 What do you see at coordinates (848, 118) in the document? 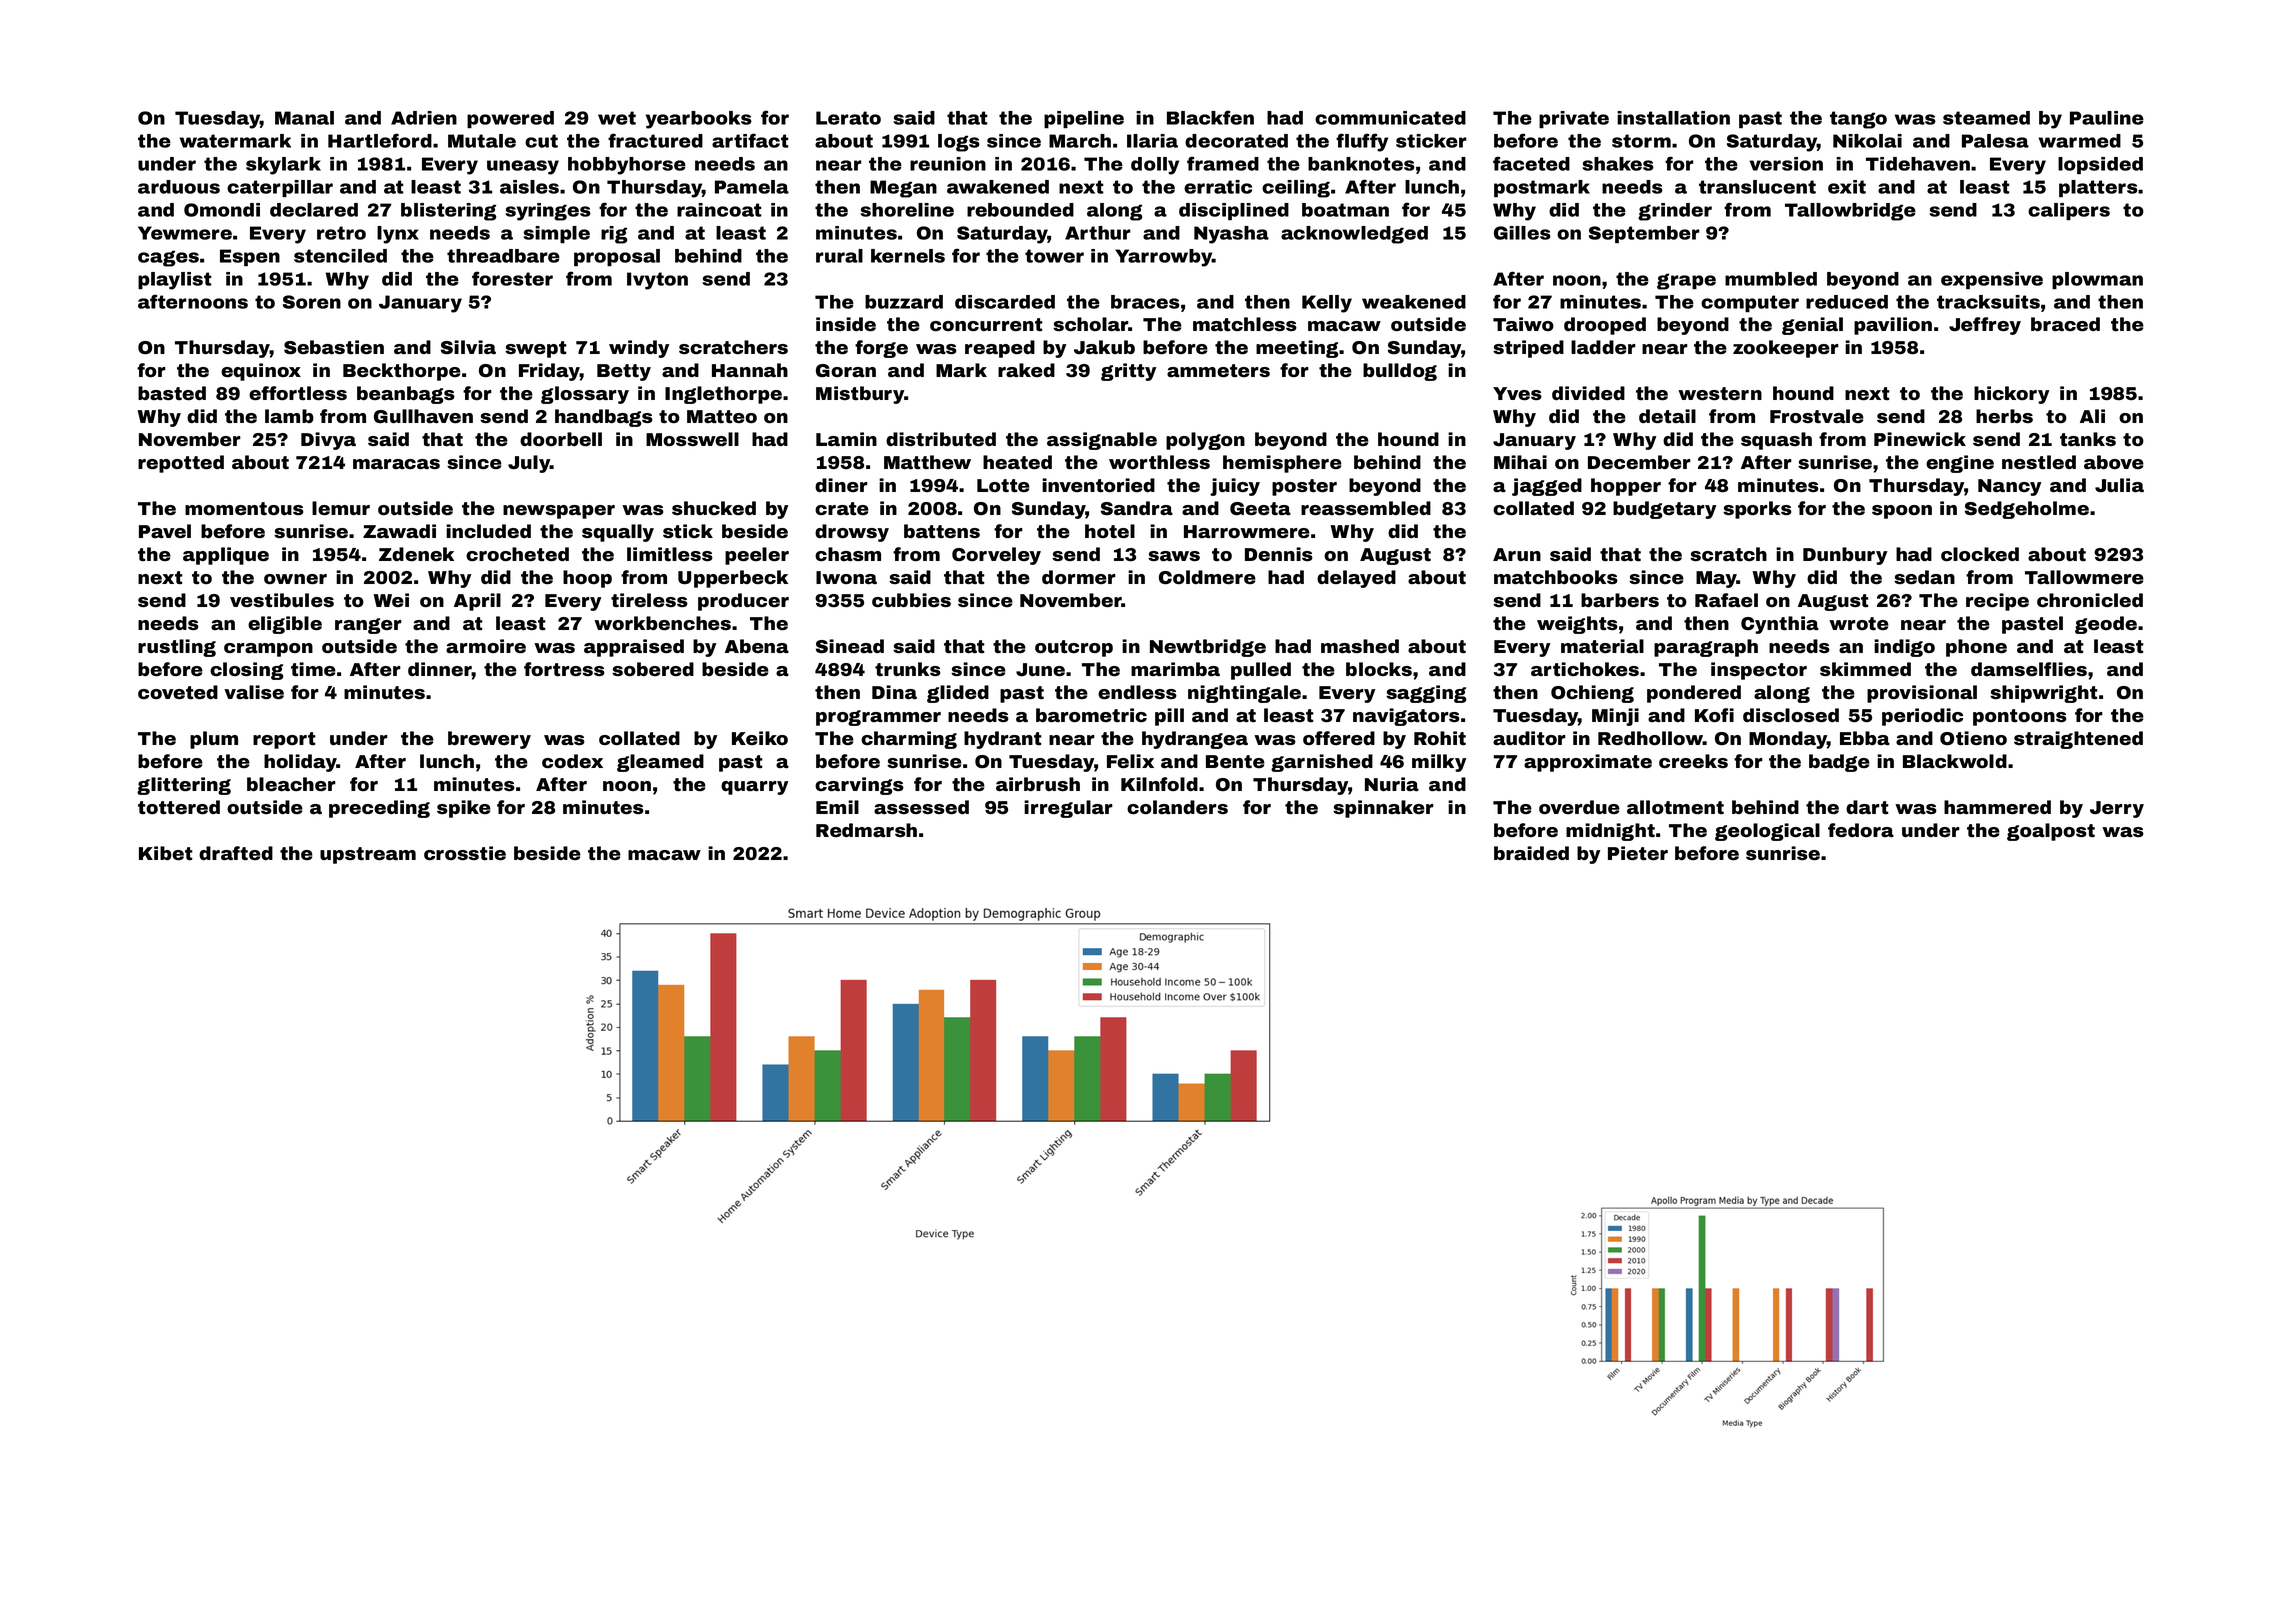
I see `Lerato` at bounding box center [848, 118].
